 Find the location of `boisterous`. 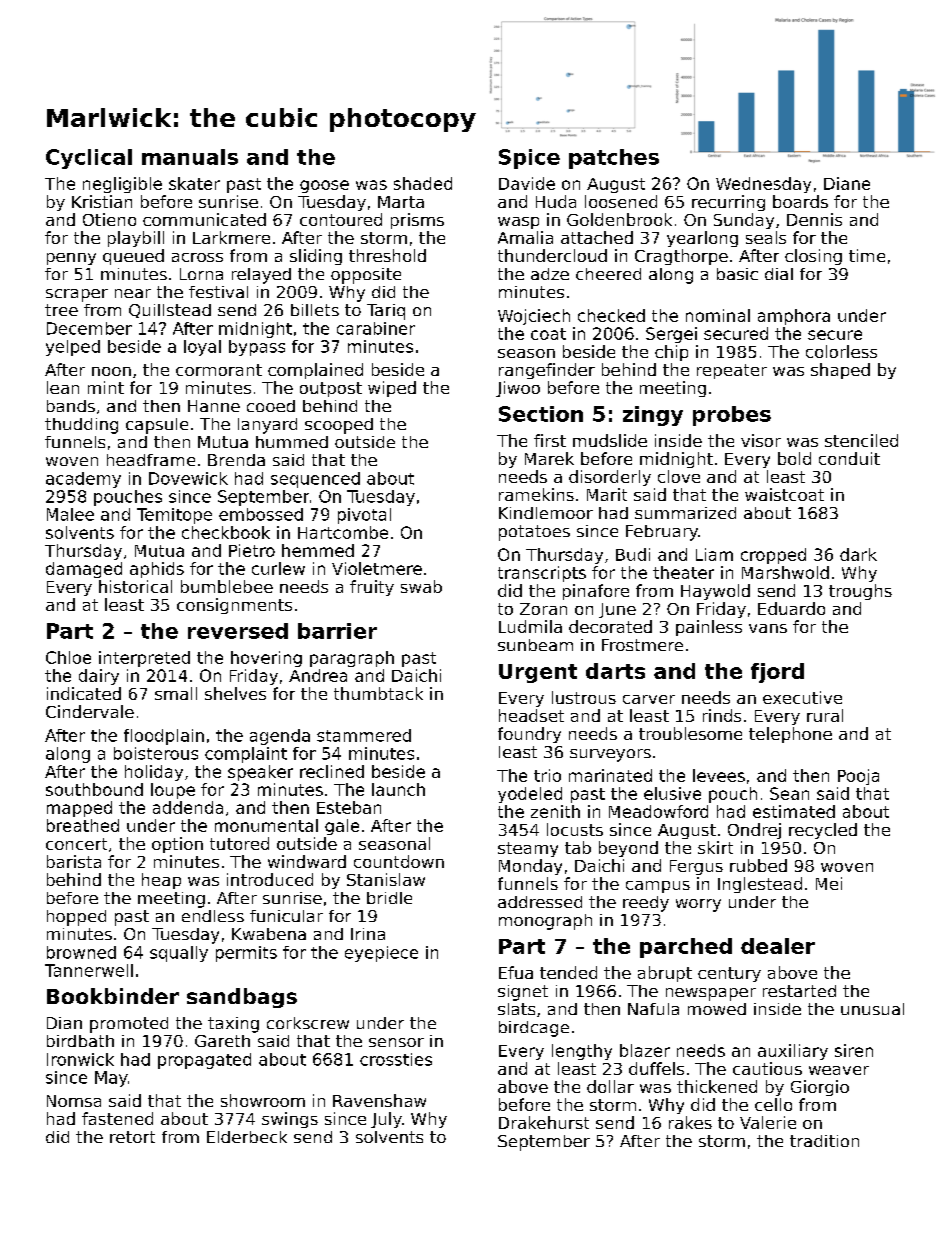

boisterous is located at coordinates (156, 753).
